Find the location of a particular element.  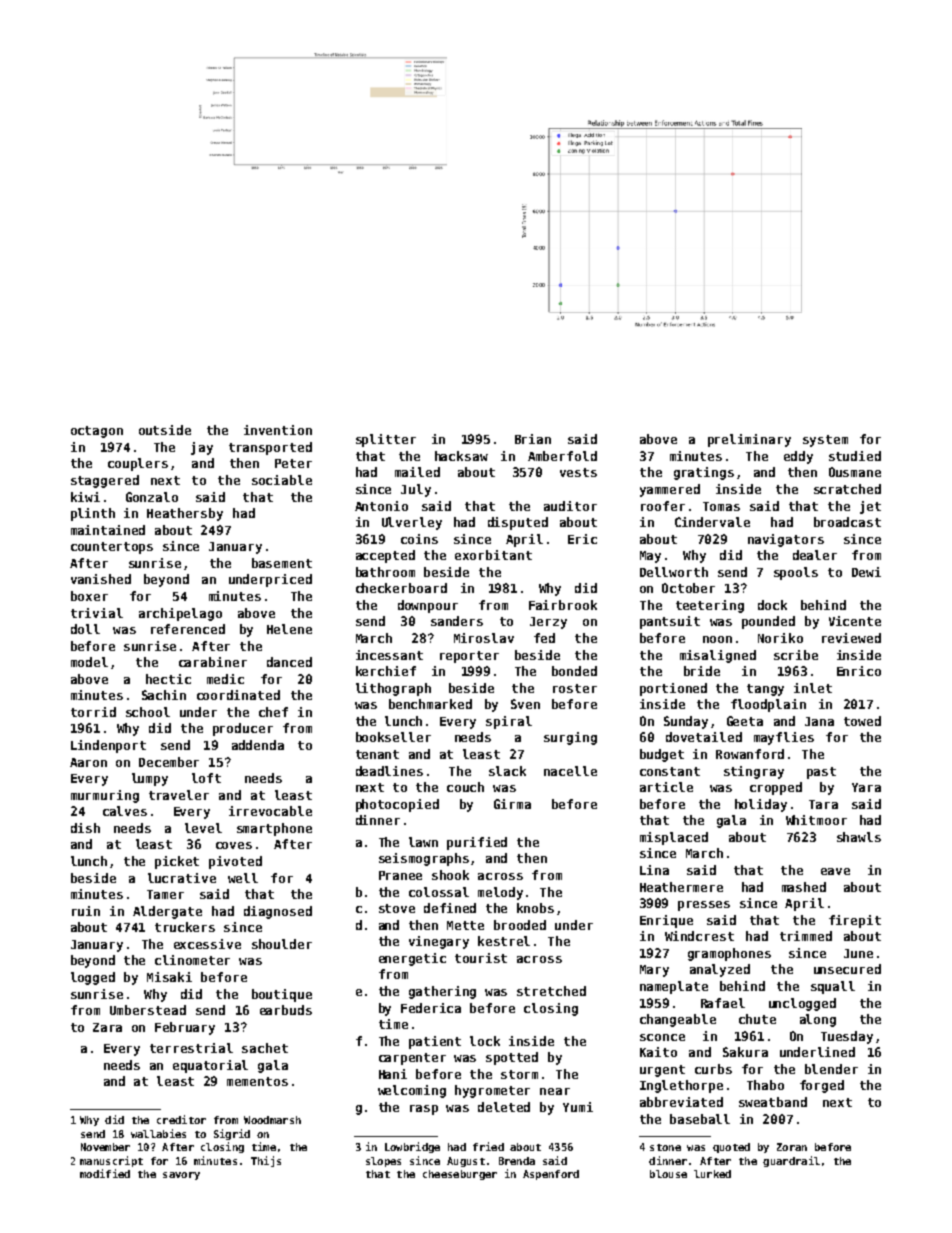

terrestrial is located at coordinates (191, 1048).
